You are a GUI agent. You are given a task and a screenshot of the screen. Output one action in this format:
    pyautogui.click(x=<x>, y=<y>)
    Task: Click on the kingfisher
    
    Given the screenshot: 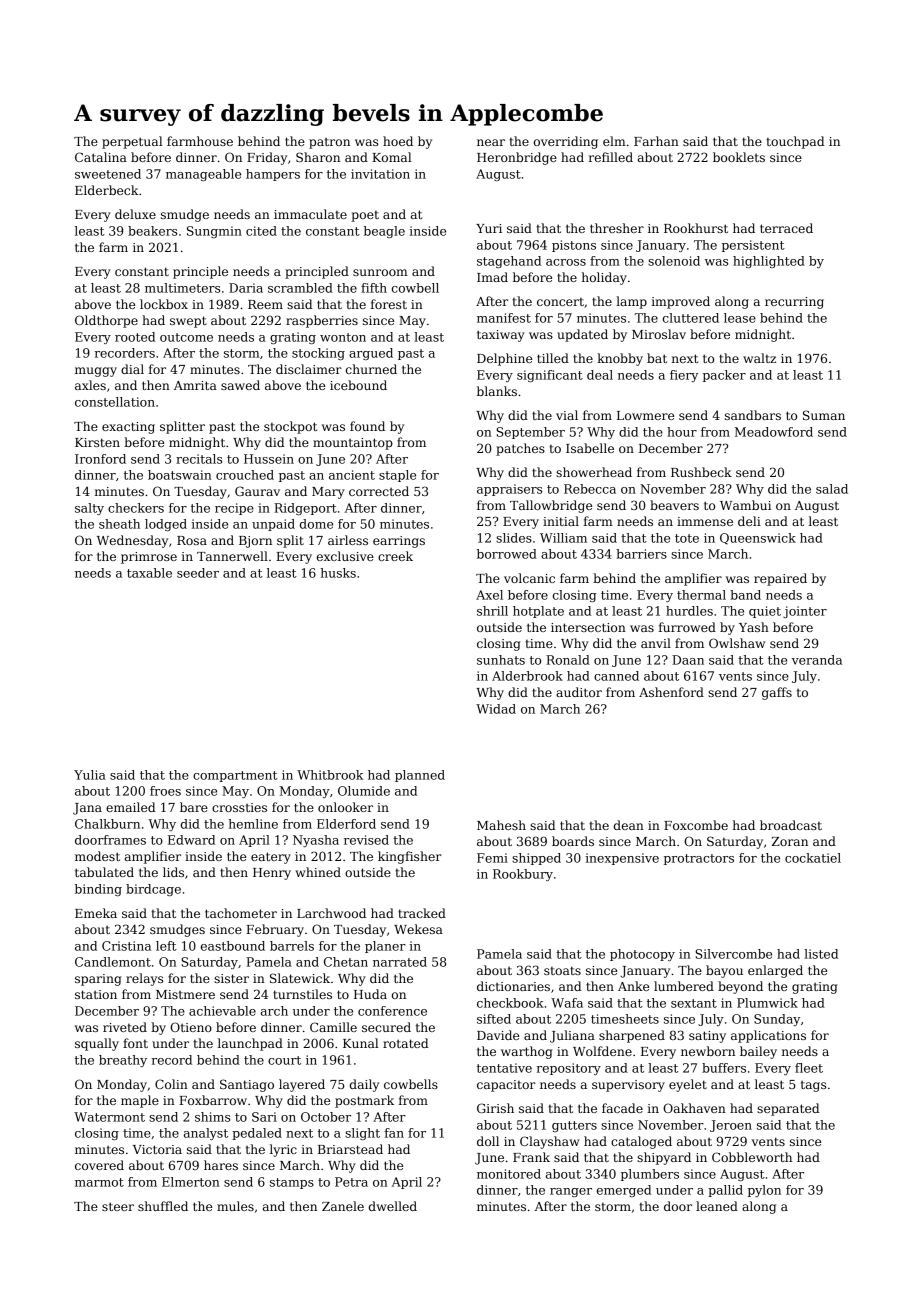 What is the action you would take?
    pyautogui.click(x=410, y=857)
